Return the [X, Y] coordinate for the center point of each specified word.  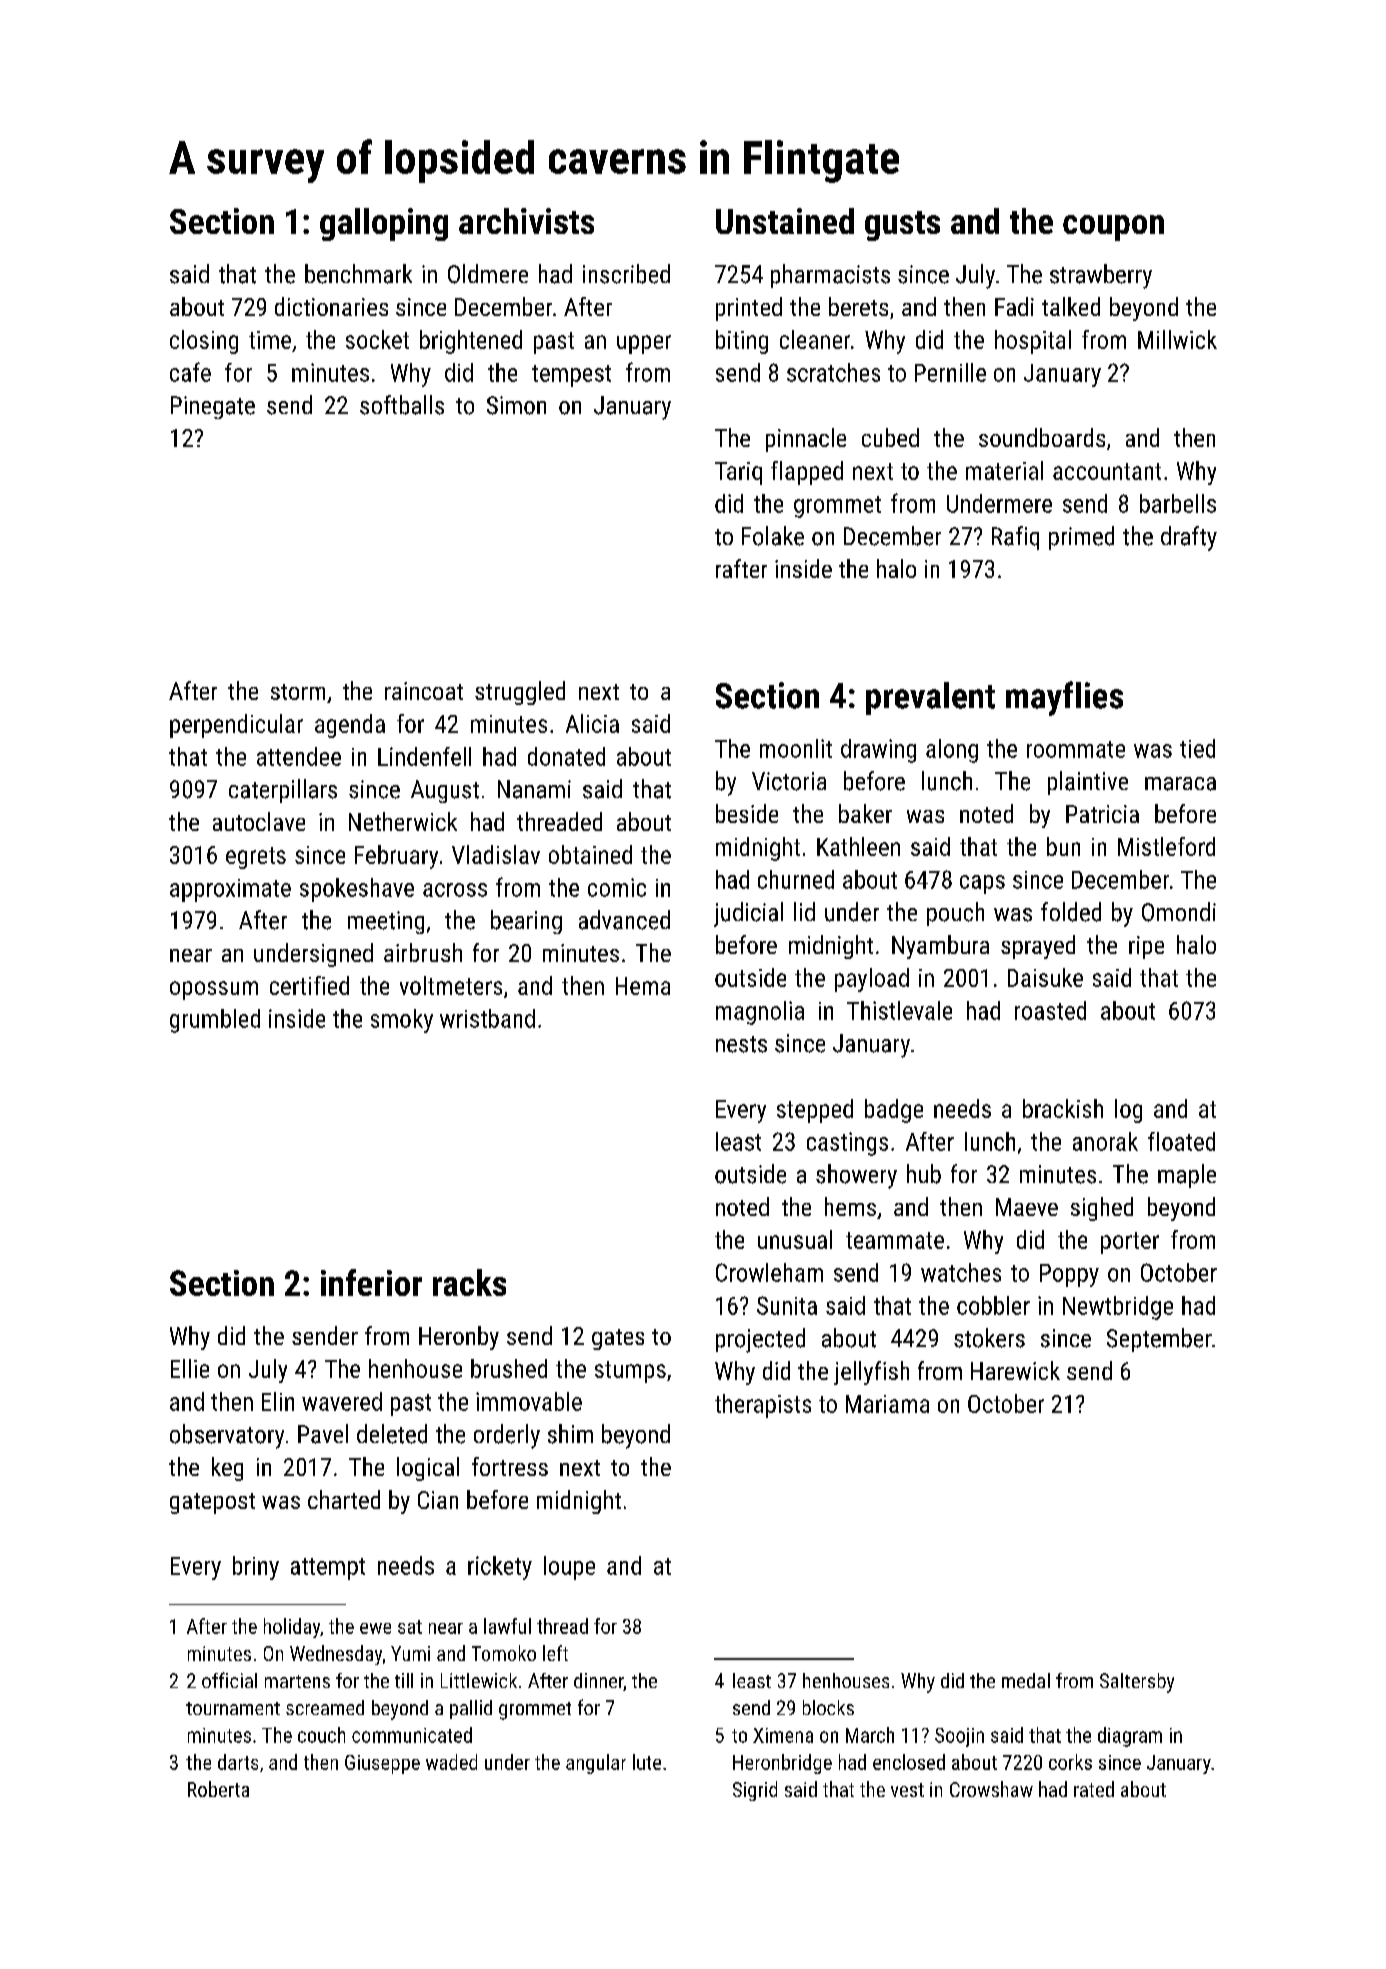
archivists [526, 221]
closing [204, 342]
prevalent [930, 698]
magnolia [760, 1013]
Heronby [459, 1338]
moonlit [796, 748]
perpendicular [236, 726]
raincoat [424, 691]
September [1159, 1340]
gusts [902, 226]
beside [747, 813]
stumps [630, 1372]
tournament [233, 1708]
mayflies [1064, 698]
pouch [955, 914]
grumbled [215, 1021]
